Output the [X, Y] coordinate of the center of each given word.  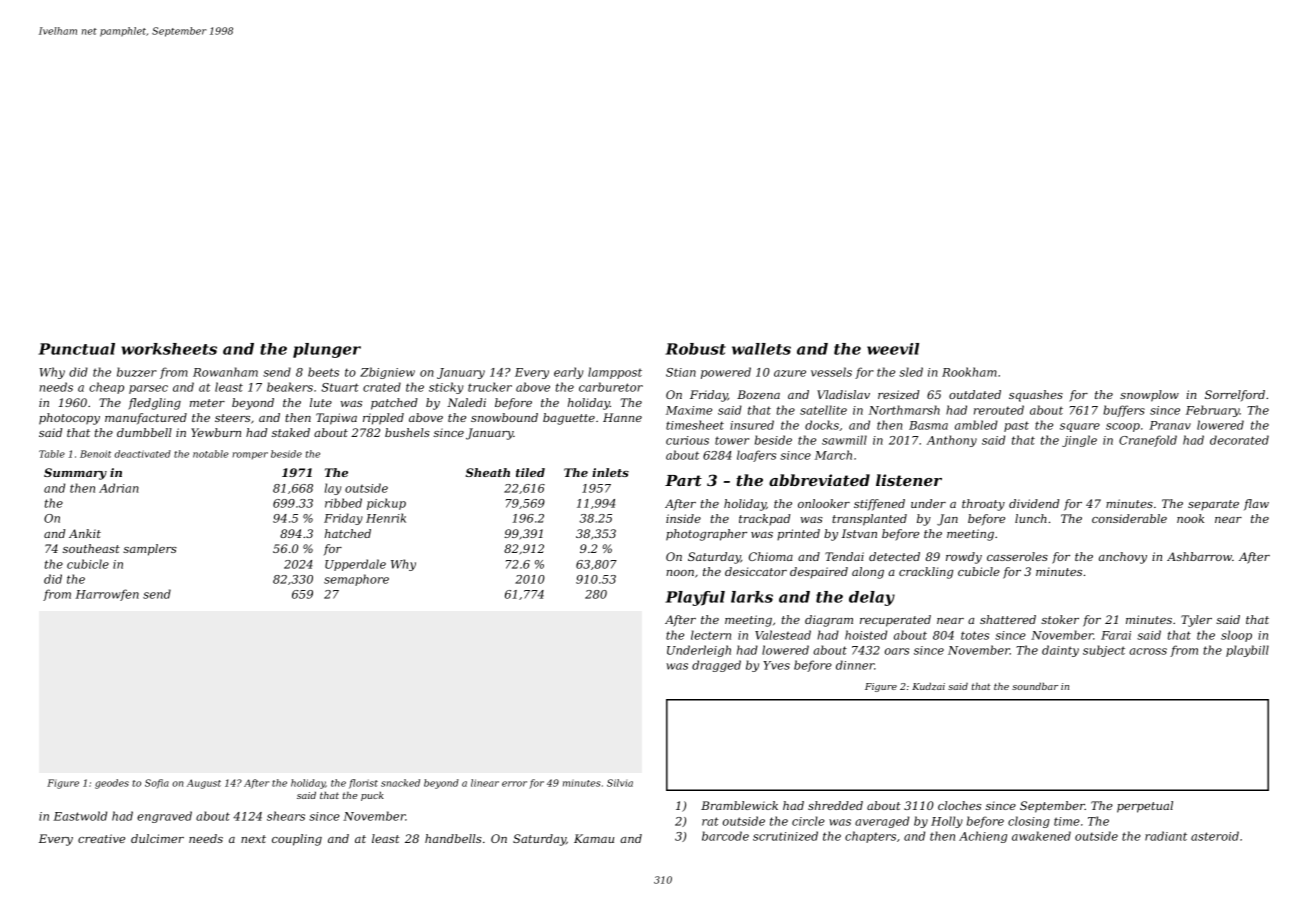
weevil [893, 349]
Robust [695, 349]
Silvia [620, 783]
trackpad [764, 520]
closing [1029, 822]
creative [101, 838]
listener [909, 480]
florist [363, 784]
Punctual [76, 349]
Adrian [119, 488]
